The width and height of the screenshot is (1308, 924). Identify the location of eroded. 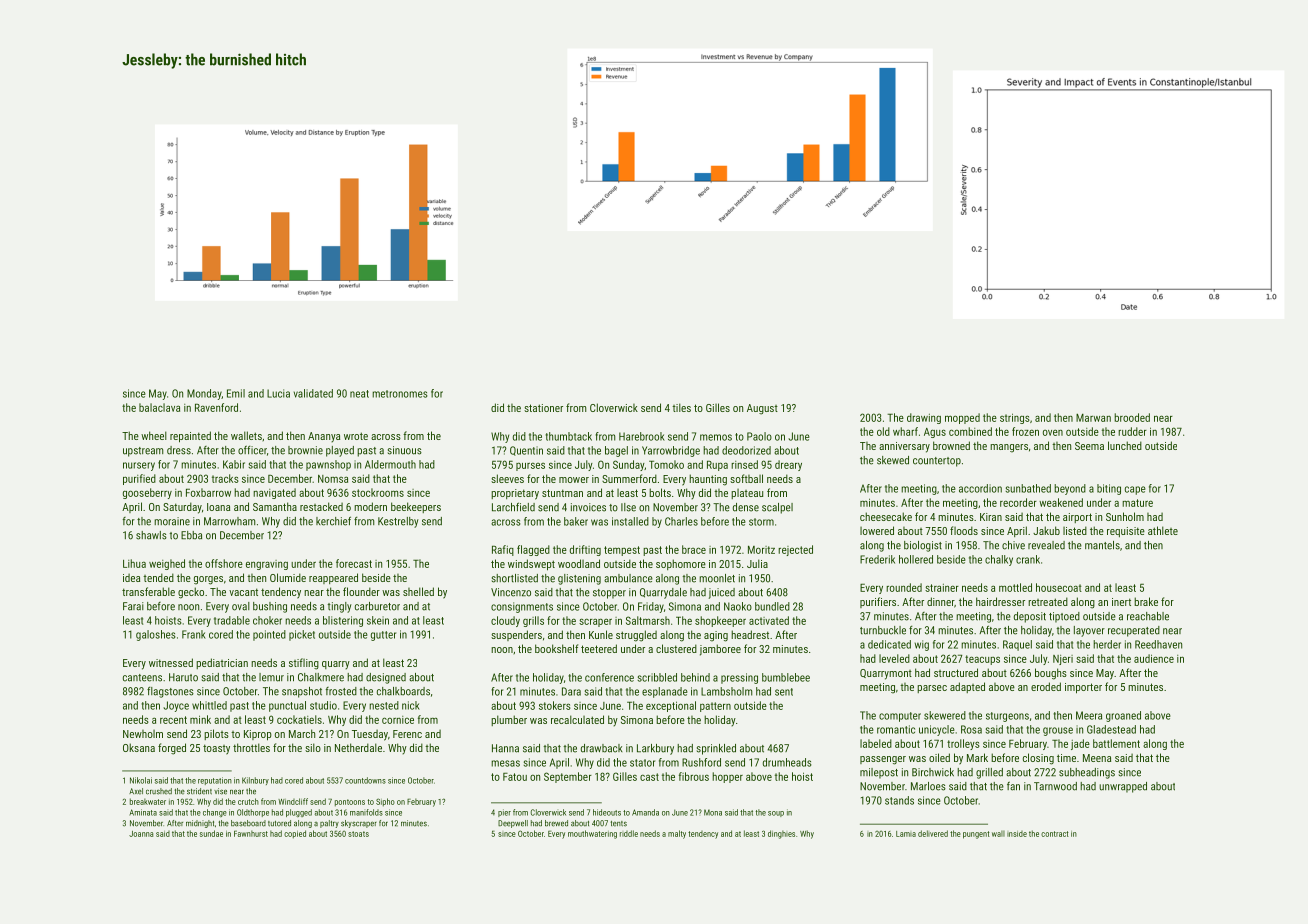
(1046, 686).
